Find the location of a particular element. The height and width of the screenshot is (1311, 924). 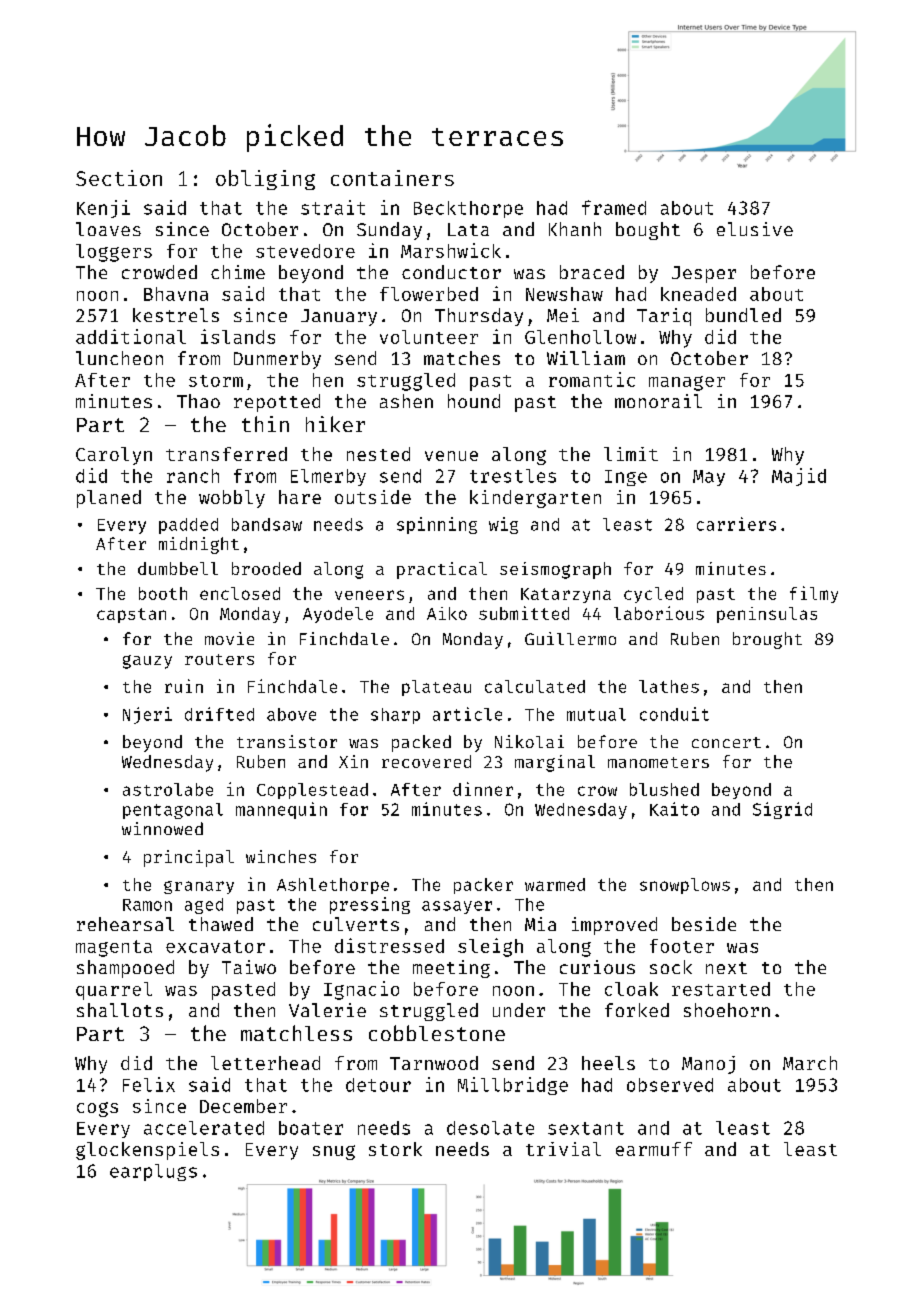

Tariq is located at coordinates (664, 317).
